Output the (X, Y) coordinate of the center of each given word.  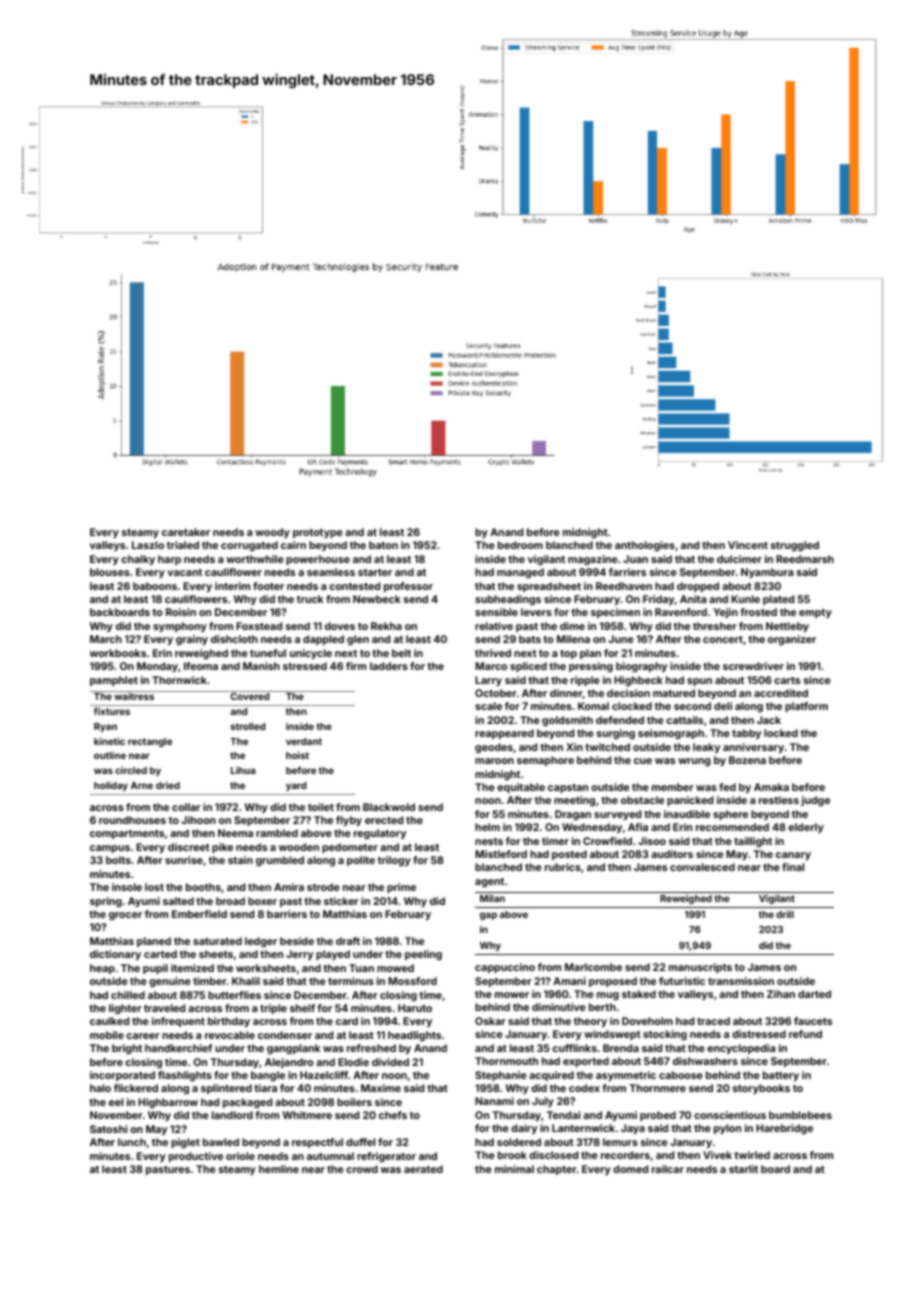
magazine (593, 560)
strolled (248, 726)
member (673, 787)
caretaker (186, 532)
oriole (240, 1156)
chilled (128, 995)
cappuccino (505, 968)
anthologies (645, 546)
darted (814, 994)
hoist (297, 755)
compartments (127, 834)
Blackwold (389, 807)
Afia (638, 827)
